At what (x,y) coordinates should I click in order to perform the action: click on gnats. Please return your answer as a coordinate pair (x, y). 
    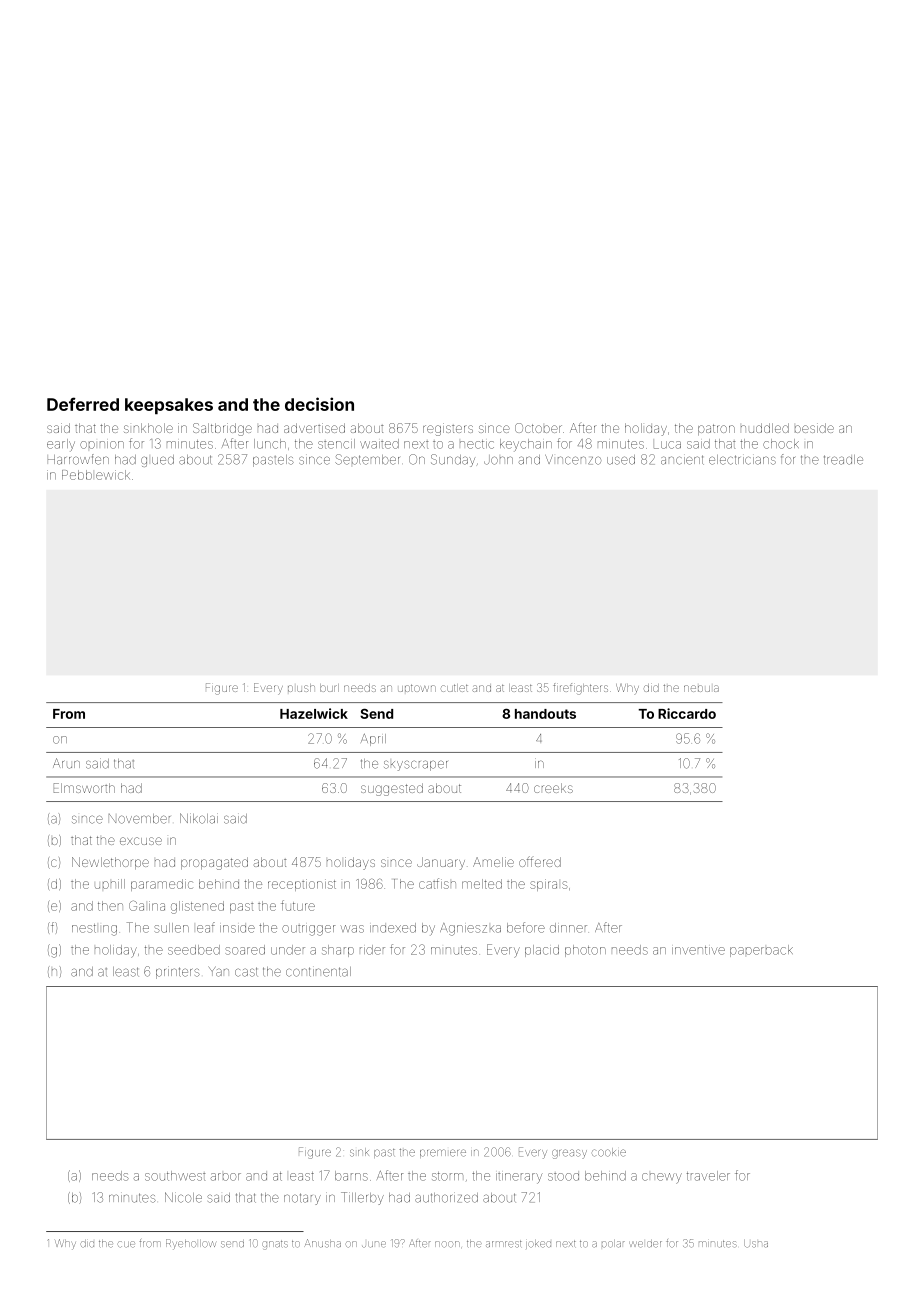
    Looking at the image, I should click on (275, 1245).
